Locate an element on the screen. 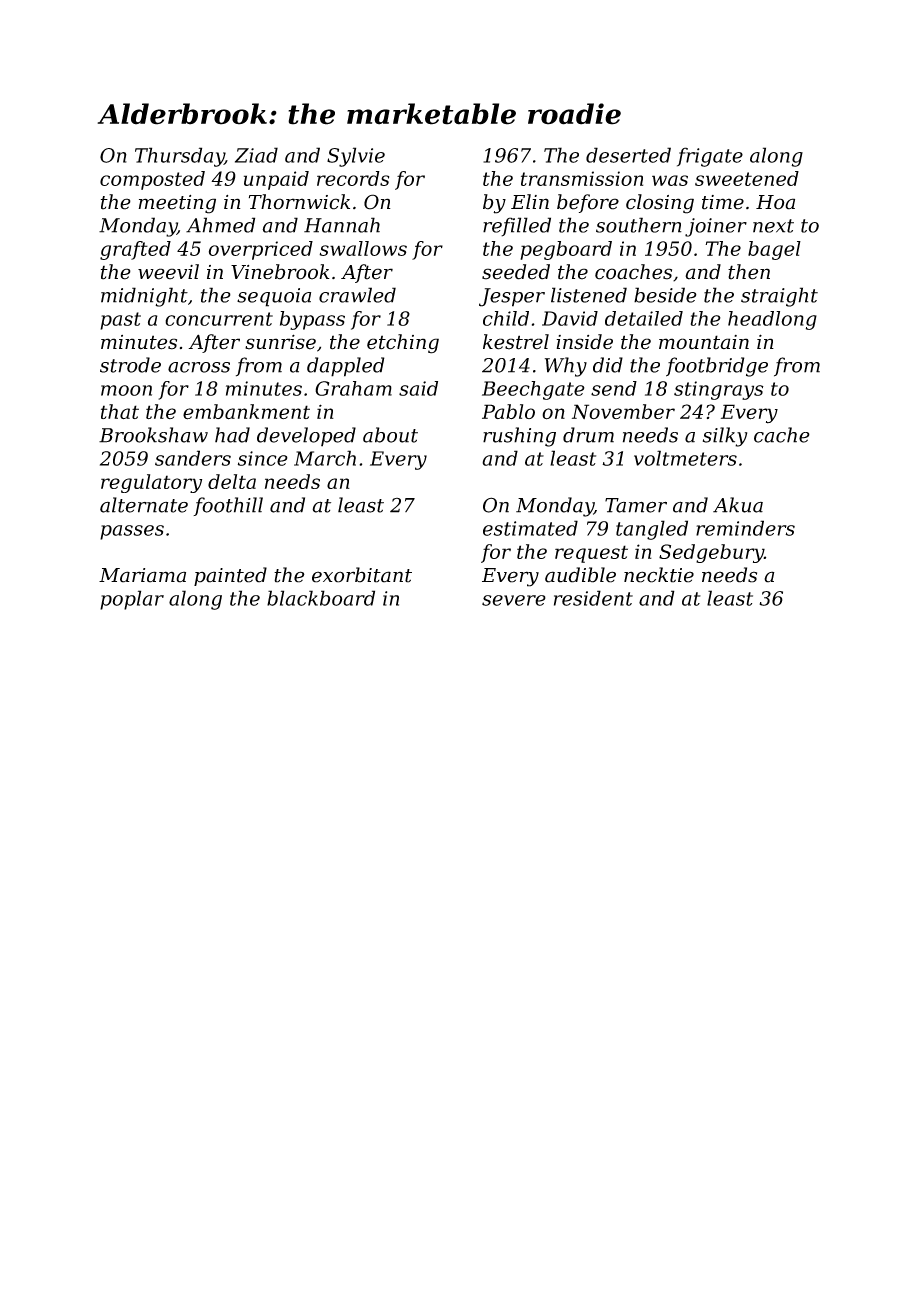 The image size is (924, 1311). Sylvie is located at coordinates (356, 157).
